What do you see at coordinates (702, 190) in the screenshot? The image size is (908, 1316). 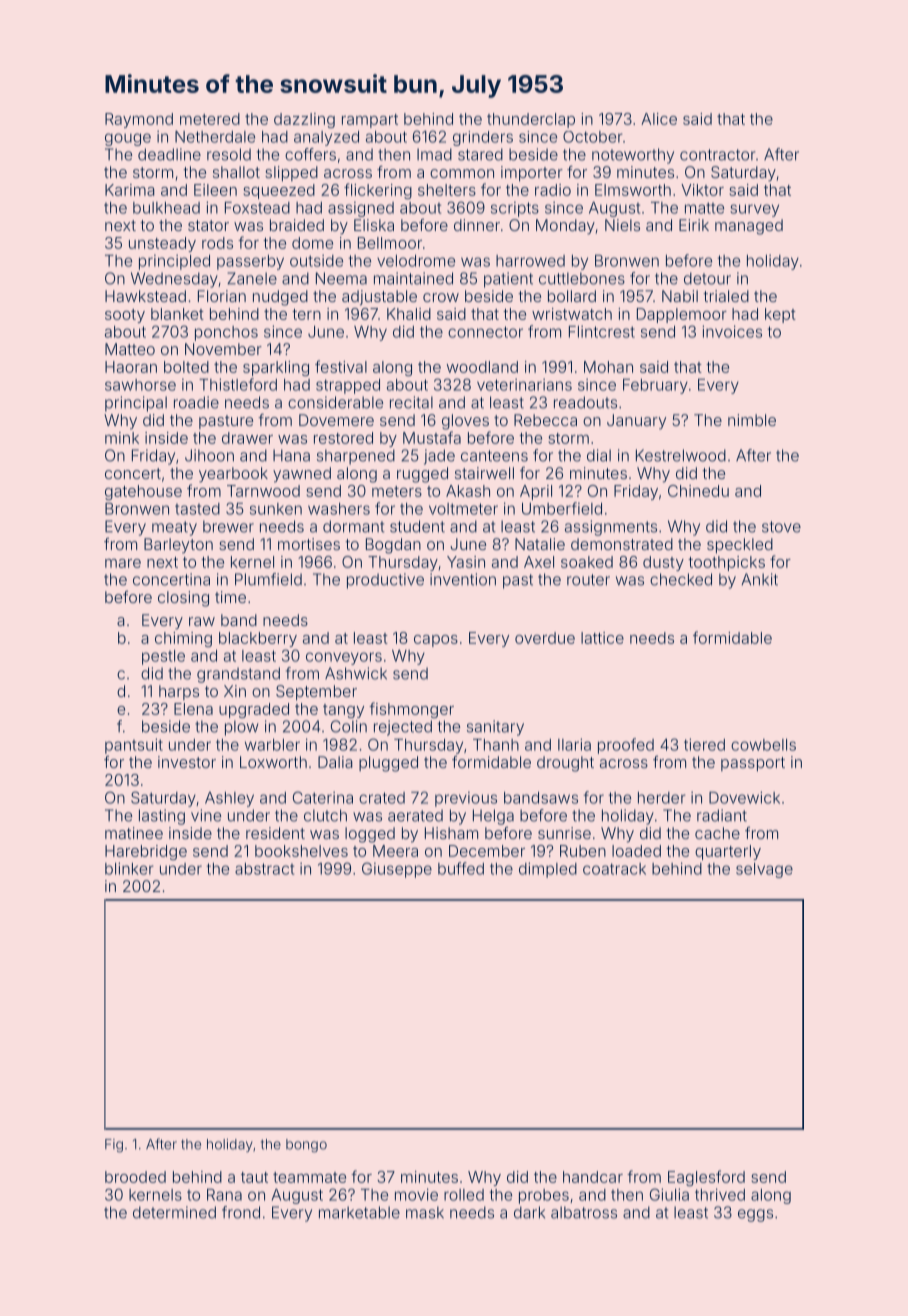 I see `Viktor` at bounding box center [702, 190].
